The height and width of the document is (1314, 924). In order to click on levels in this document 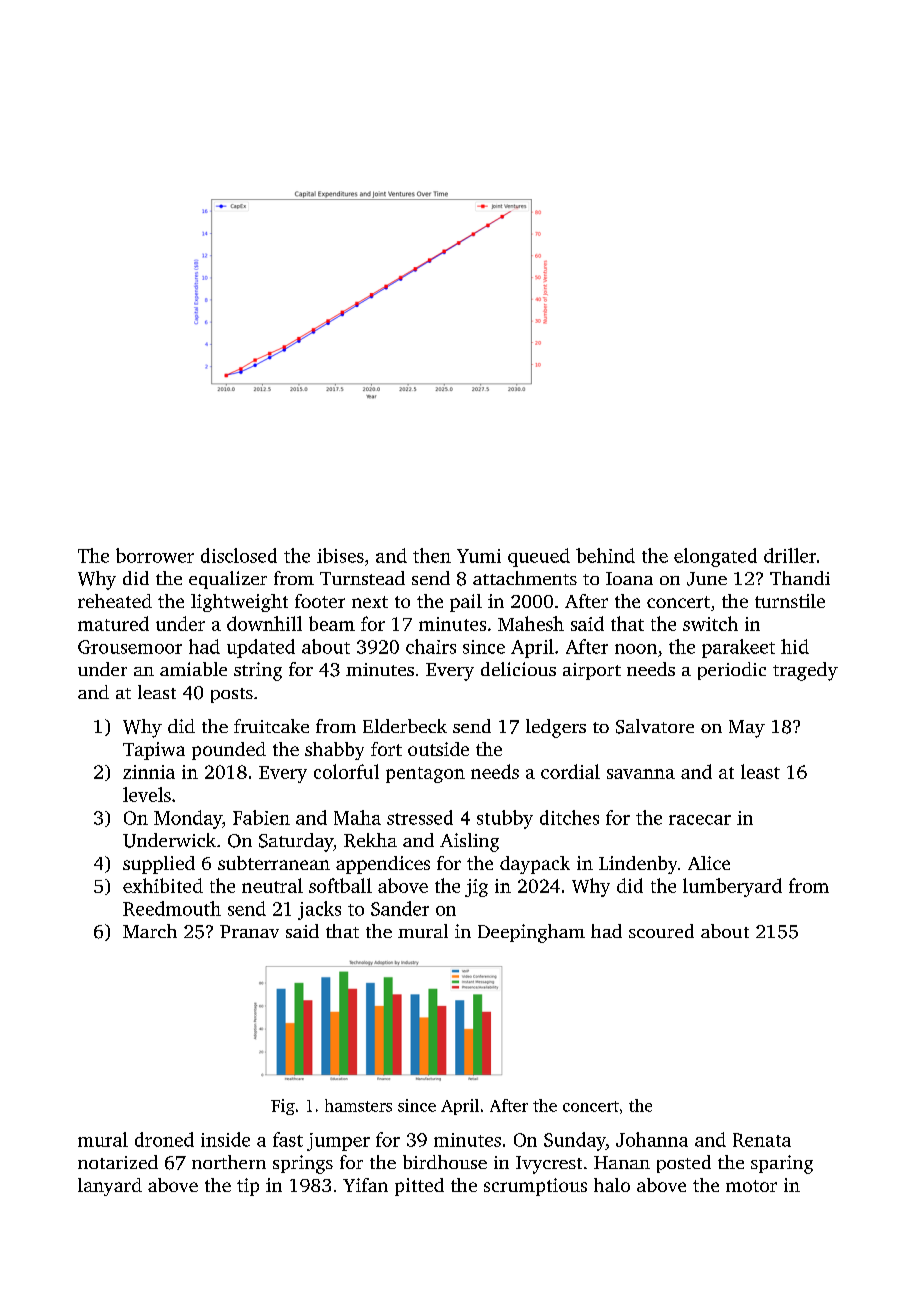, I will do `click(147, 794)`.
